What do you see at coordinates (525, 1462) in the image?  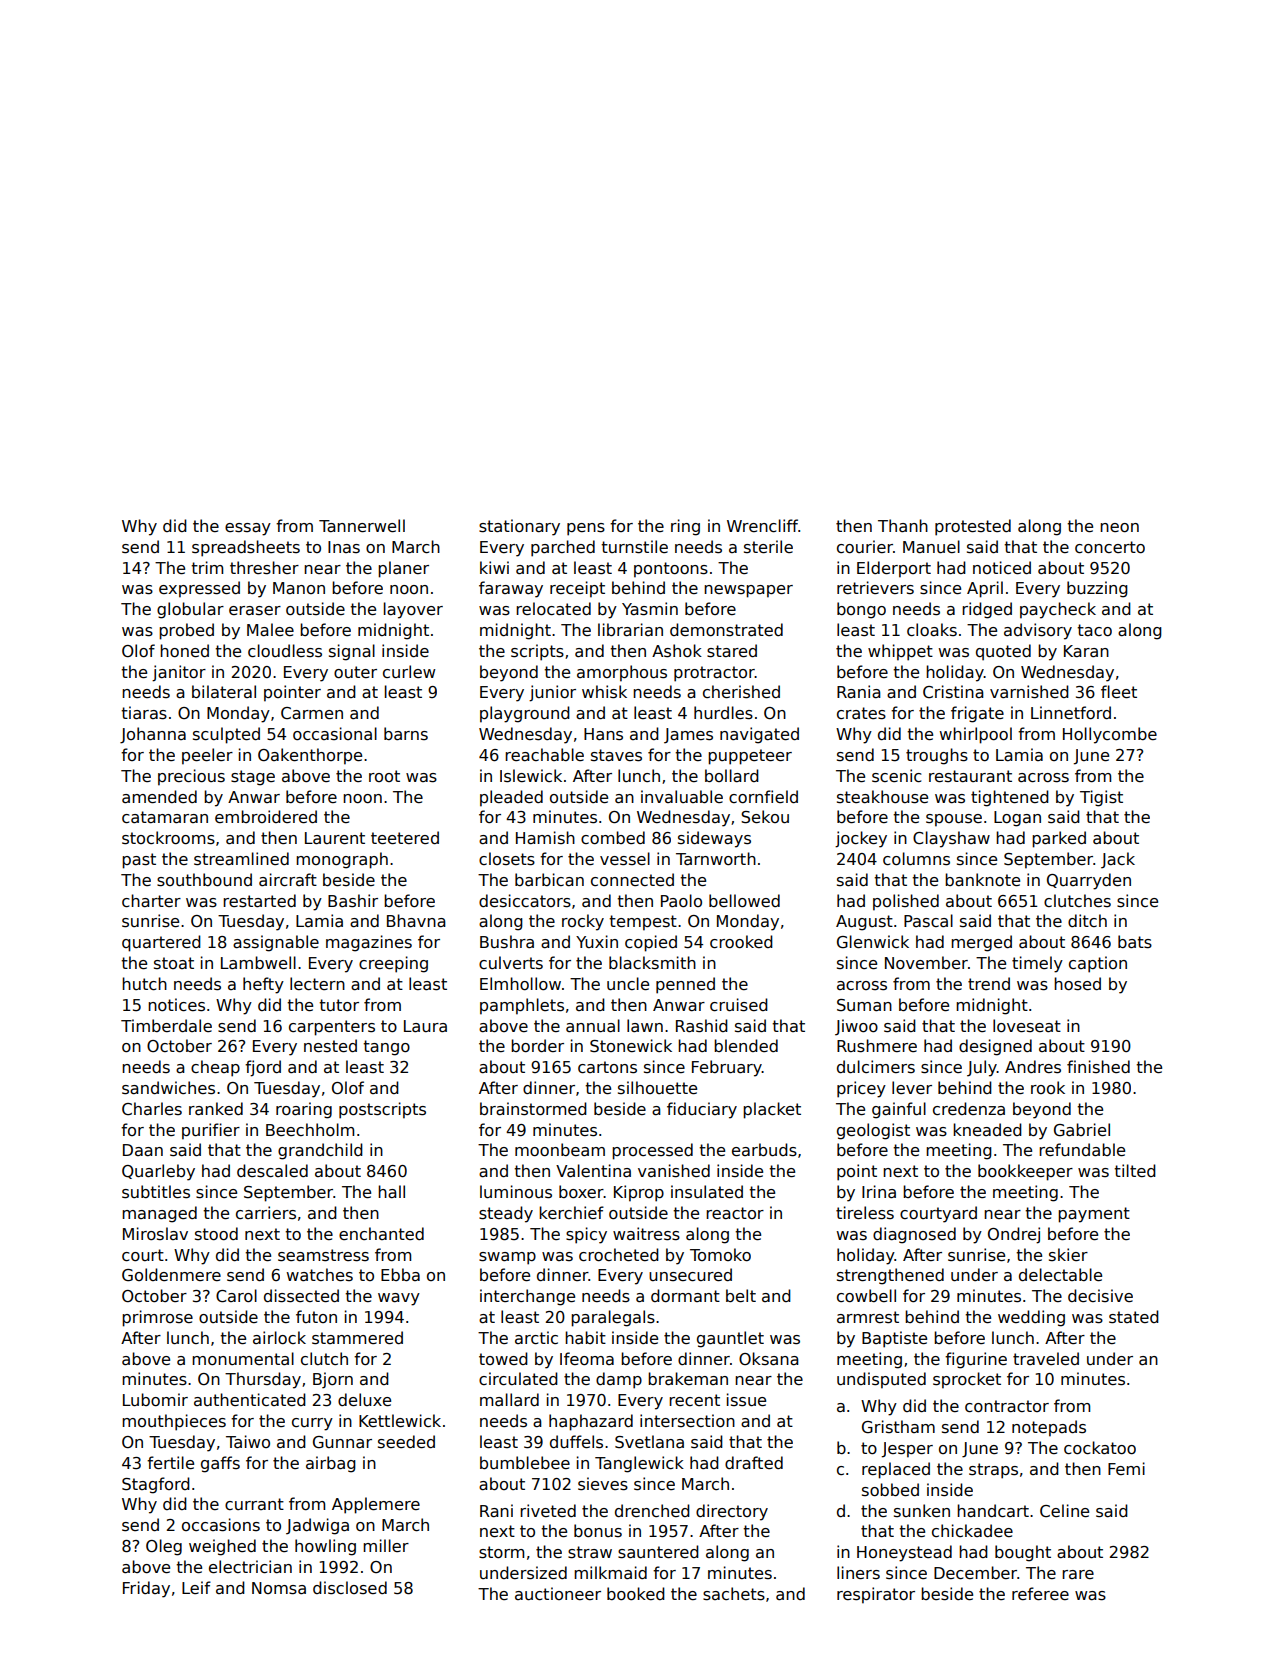 I see `bumblebee` at bounding box center [525, 1462].
